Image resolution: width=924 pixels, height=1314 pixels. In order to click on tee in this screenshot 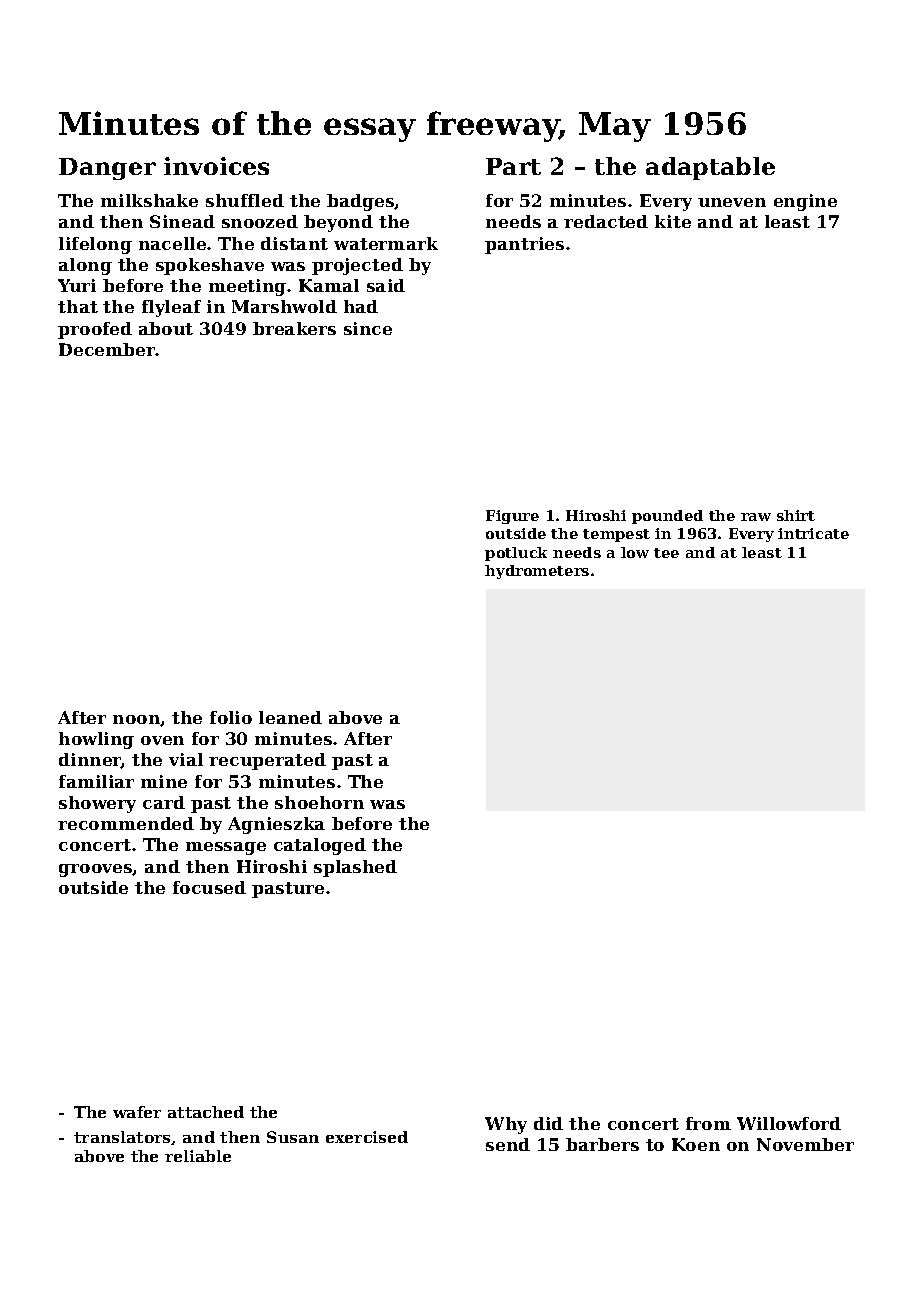, I will do `click(666, 553)`.
